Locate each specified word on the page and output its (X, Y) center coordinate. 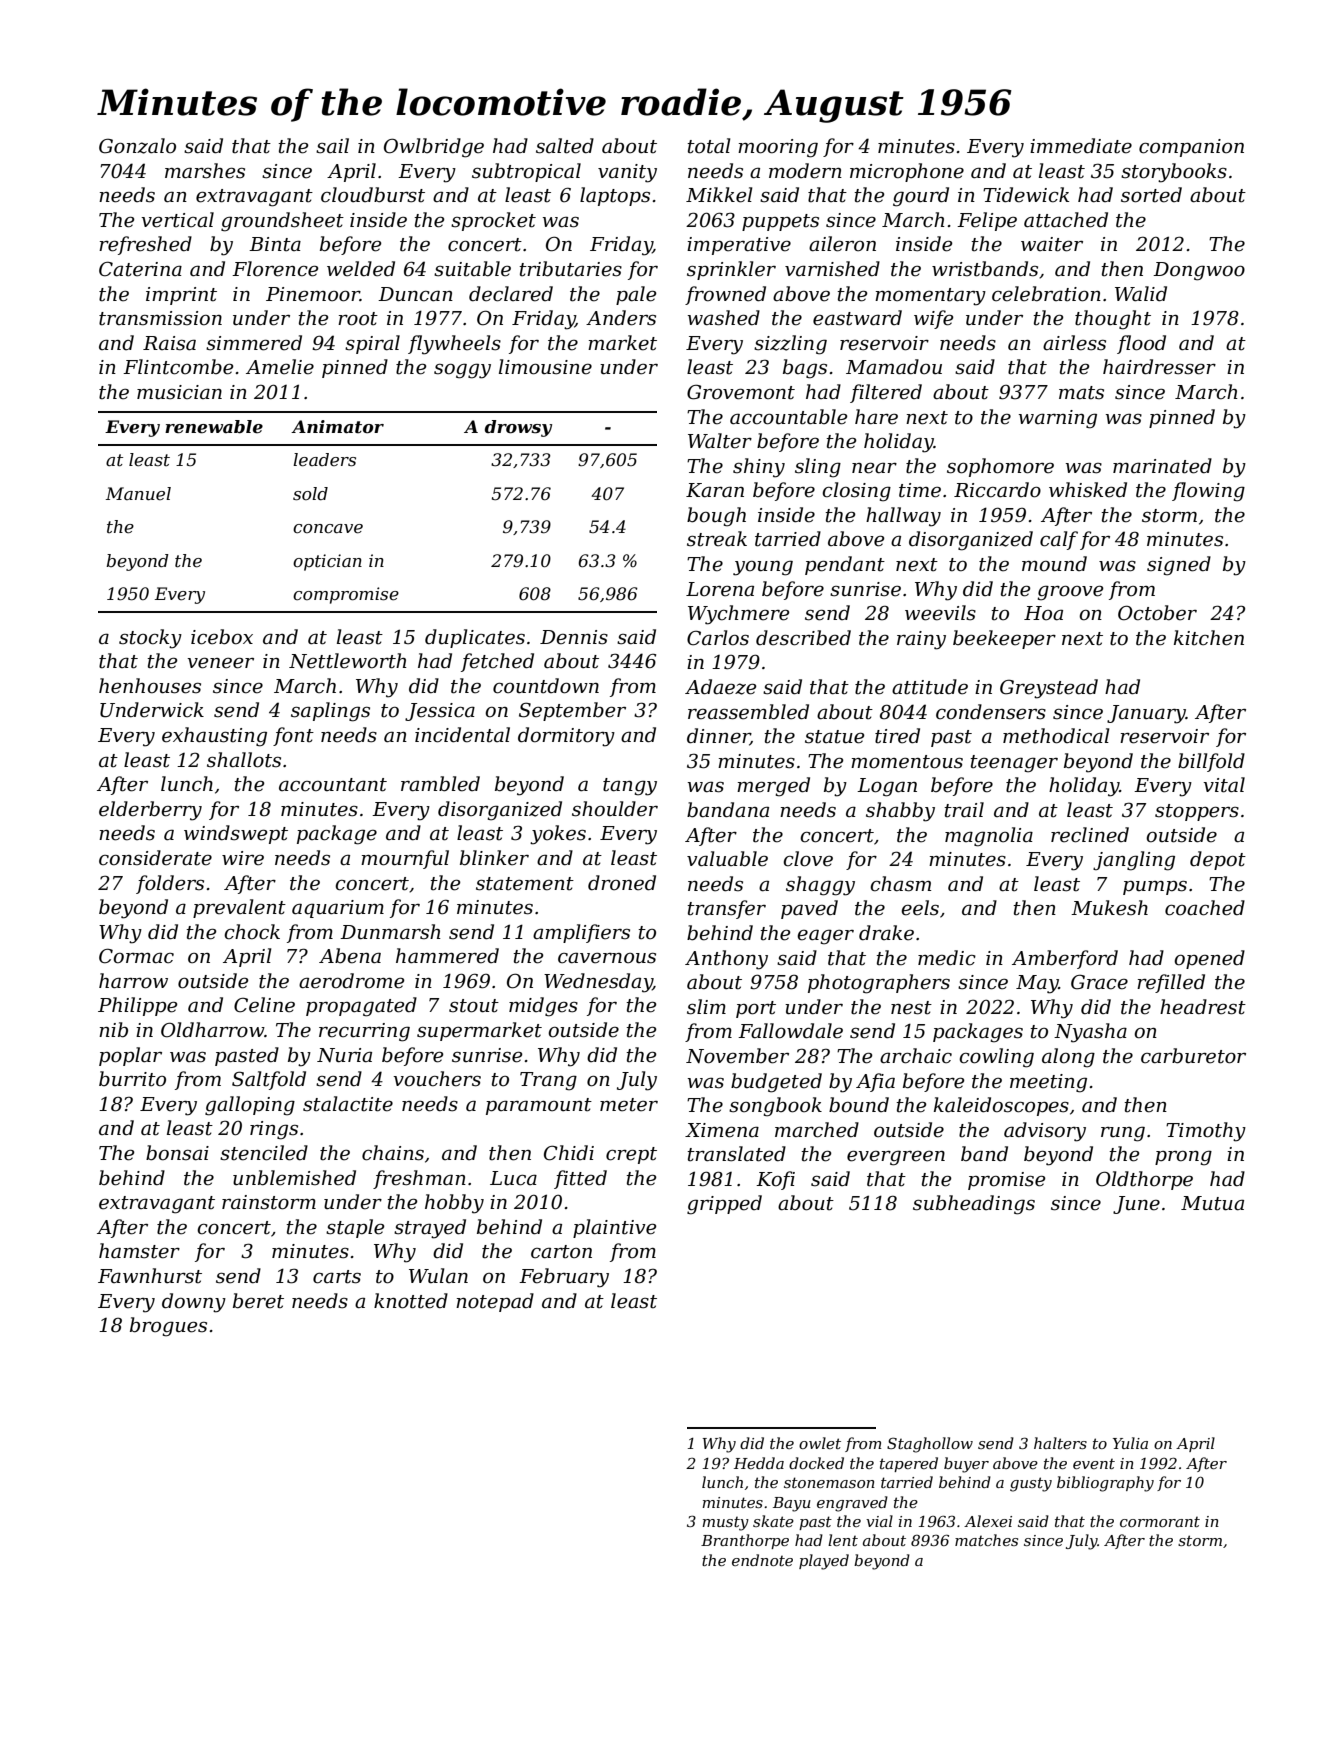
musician (179, 392)
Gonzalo (137, 146)
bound (859, 1105)
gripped (724, 1205)
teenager (1014, 764)
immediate (1081, 146)
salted (565, 146)
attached (1066, 220)
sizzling (790, 345)
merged (773, 787)
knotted (411, 1301)
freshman (419, 1179)
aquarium (338, 909)
